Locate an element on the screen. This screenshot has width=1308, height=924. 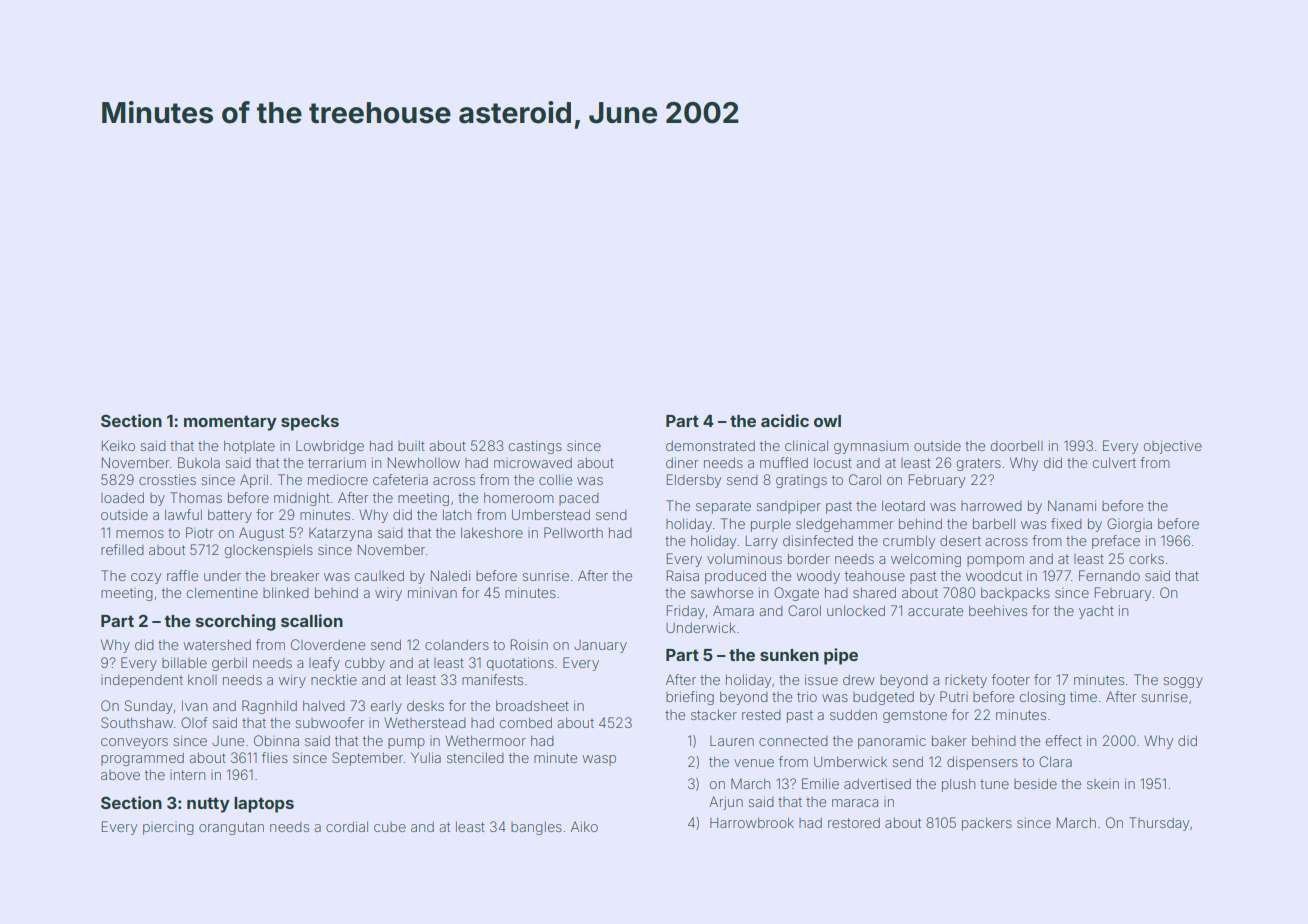
bangles is located at coordinates (536, 828).
